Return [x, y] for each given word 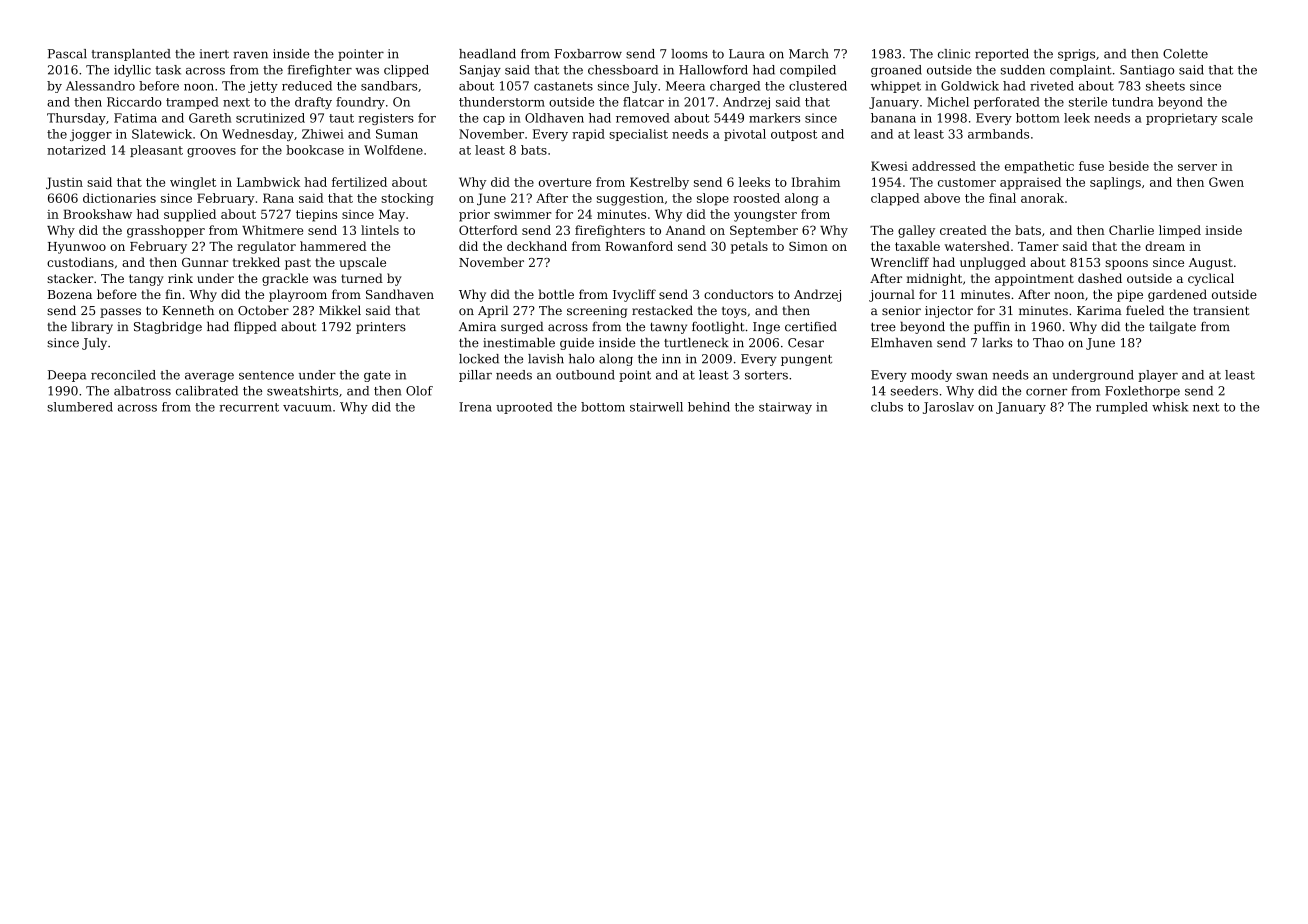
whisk [1170, 407]
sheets [1165, 86]
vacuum [307, 408]
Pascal [67, 54]
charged [735, 87]
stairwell [656, 407]
